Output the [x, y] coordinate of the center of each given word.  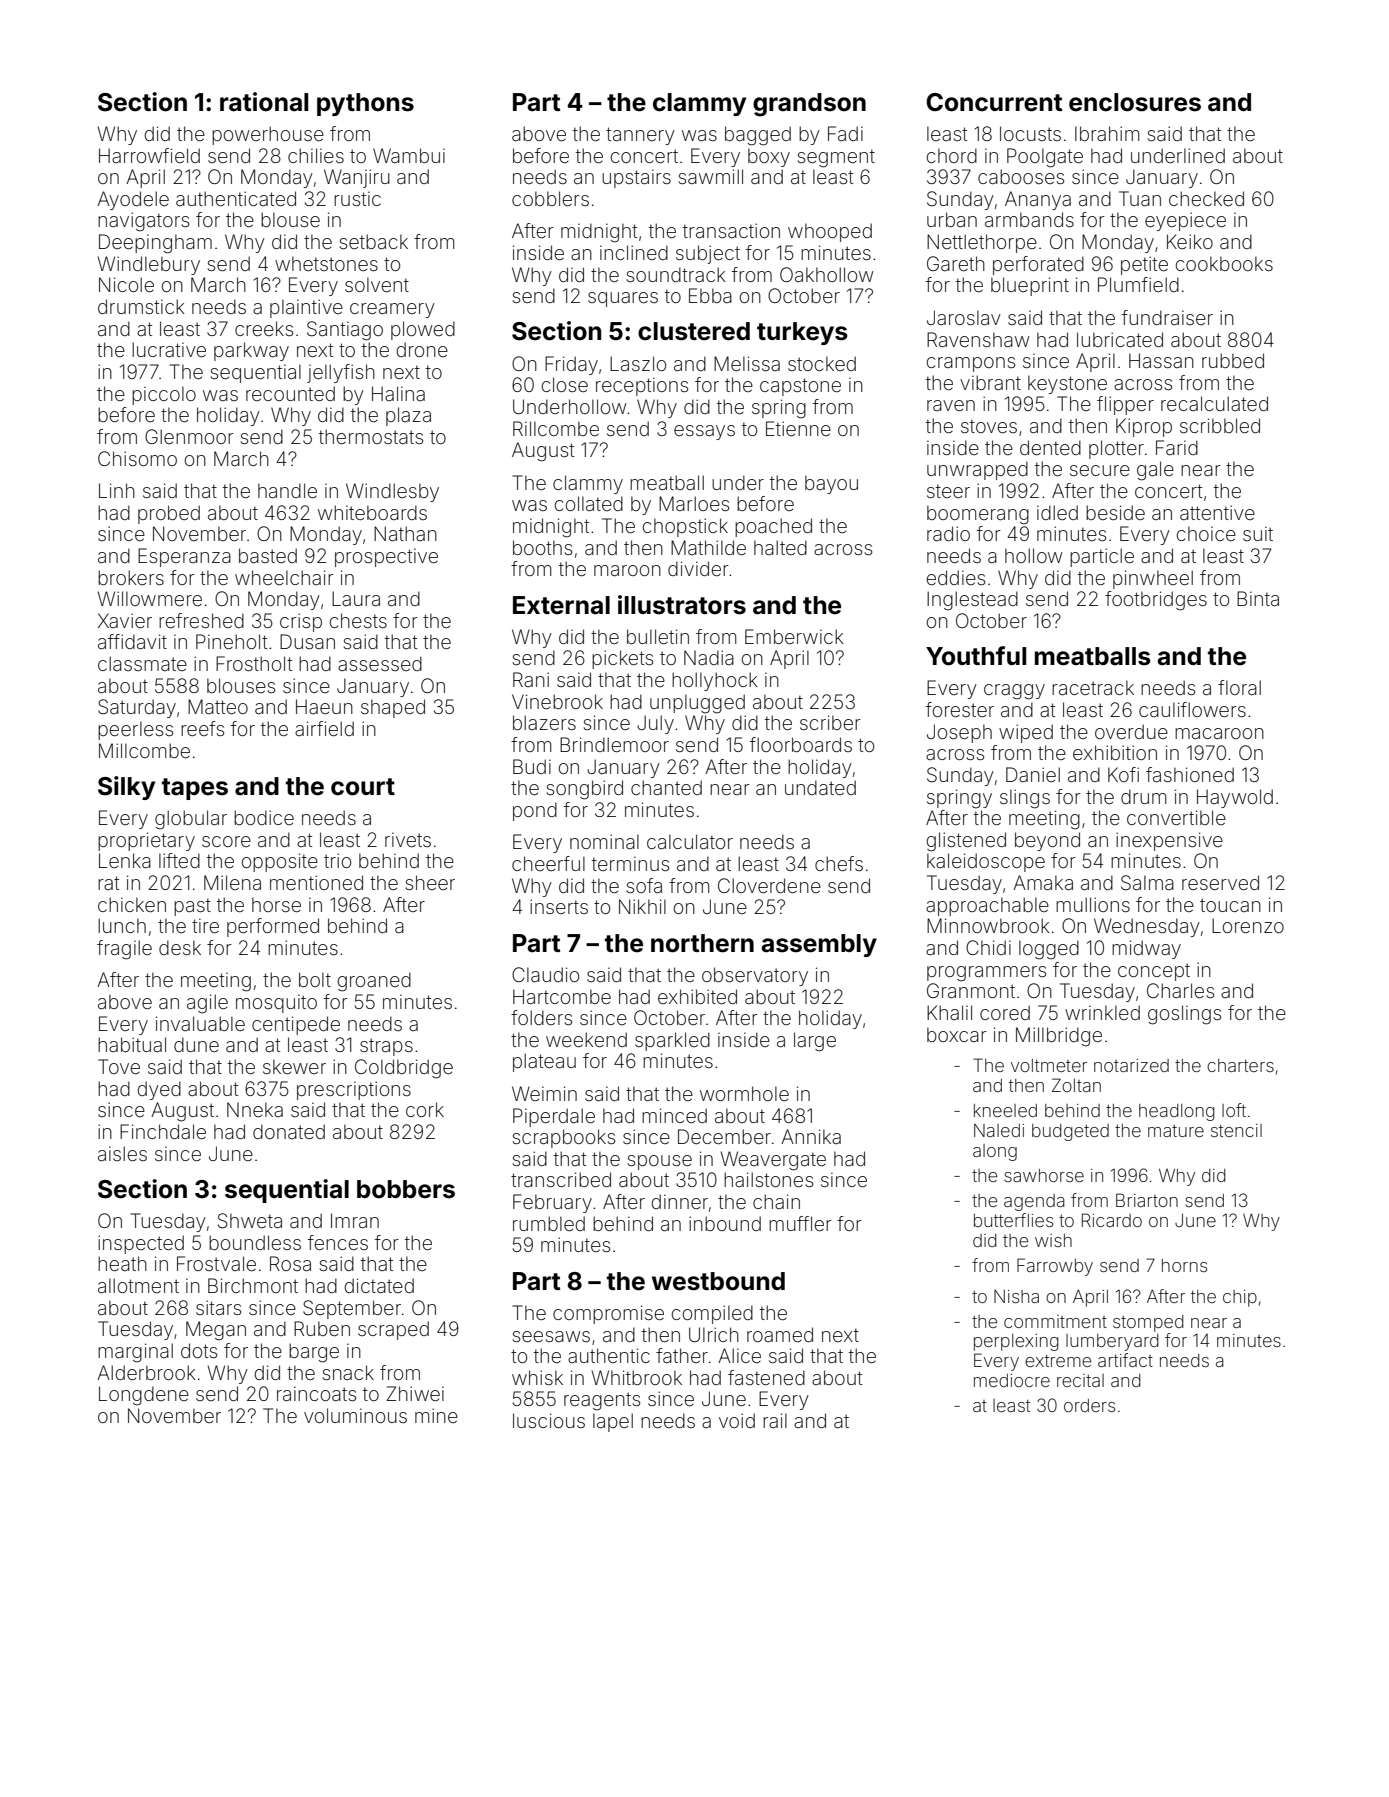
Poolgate [1045, 158]
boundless [255, 1242]
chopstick [685, 527]
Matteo [218, 706]
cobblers [550, 198]
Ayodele [133, 200]
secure [1100, 470]
